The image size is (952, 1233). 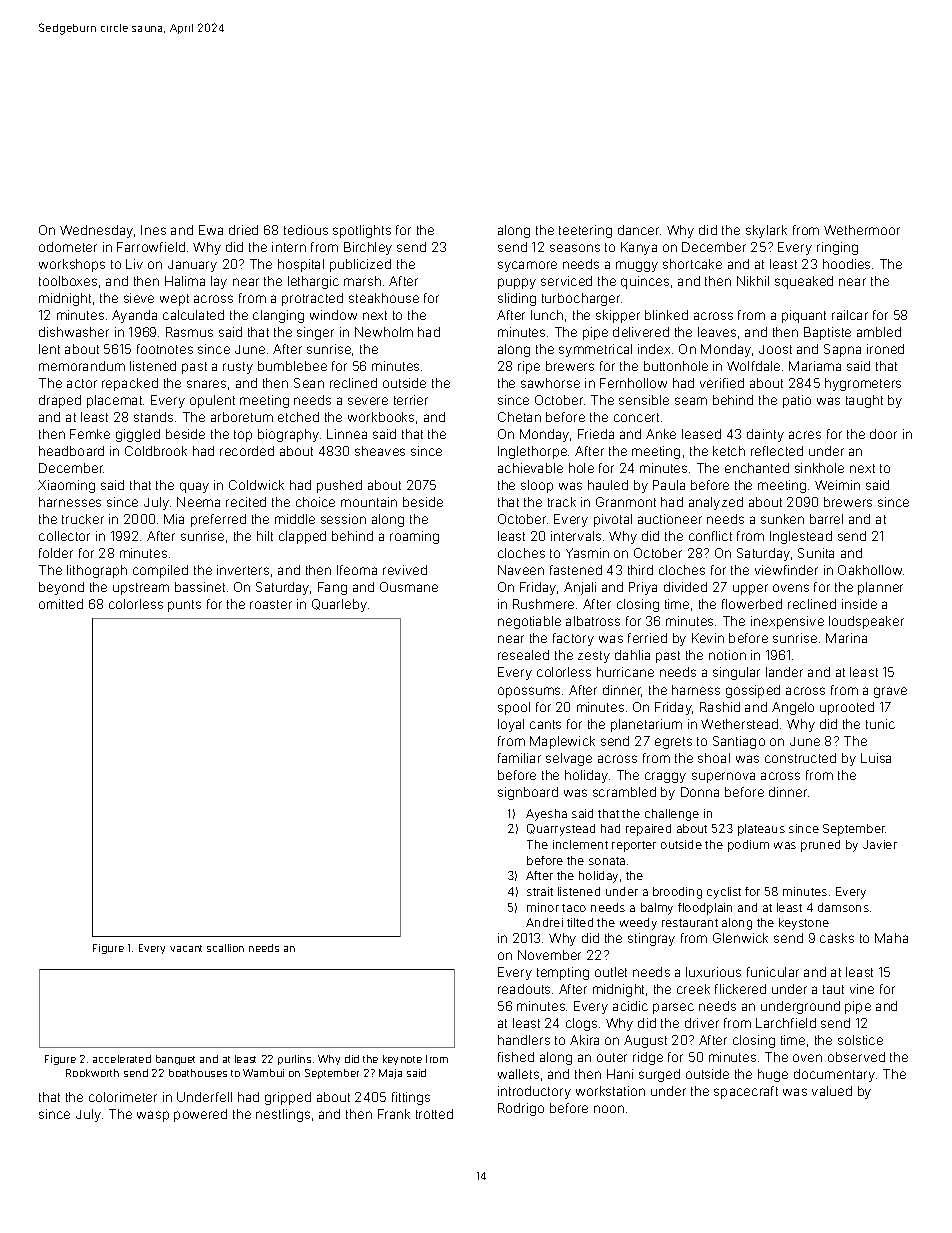 What do you see at coordinates (362, 231) in the screenshot?
I see `spotlights` at bounding box center [362, 231].
